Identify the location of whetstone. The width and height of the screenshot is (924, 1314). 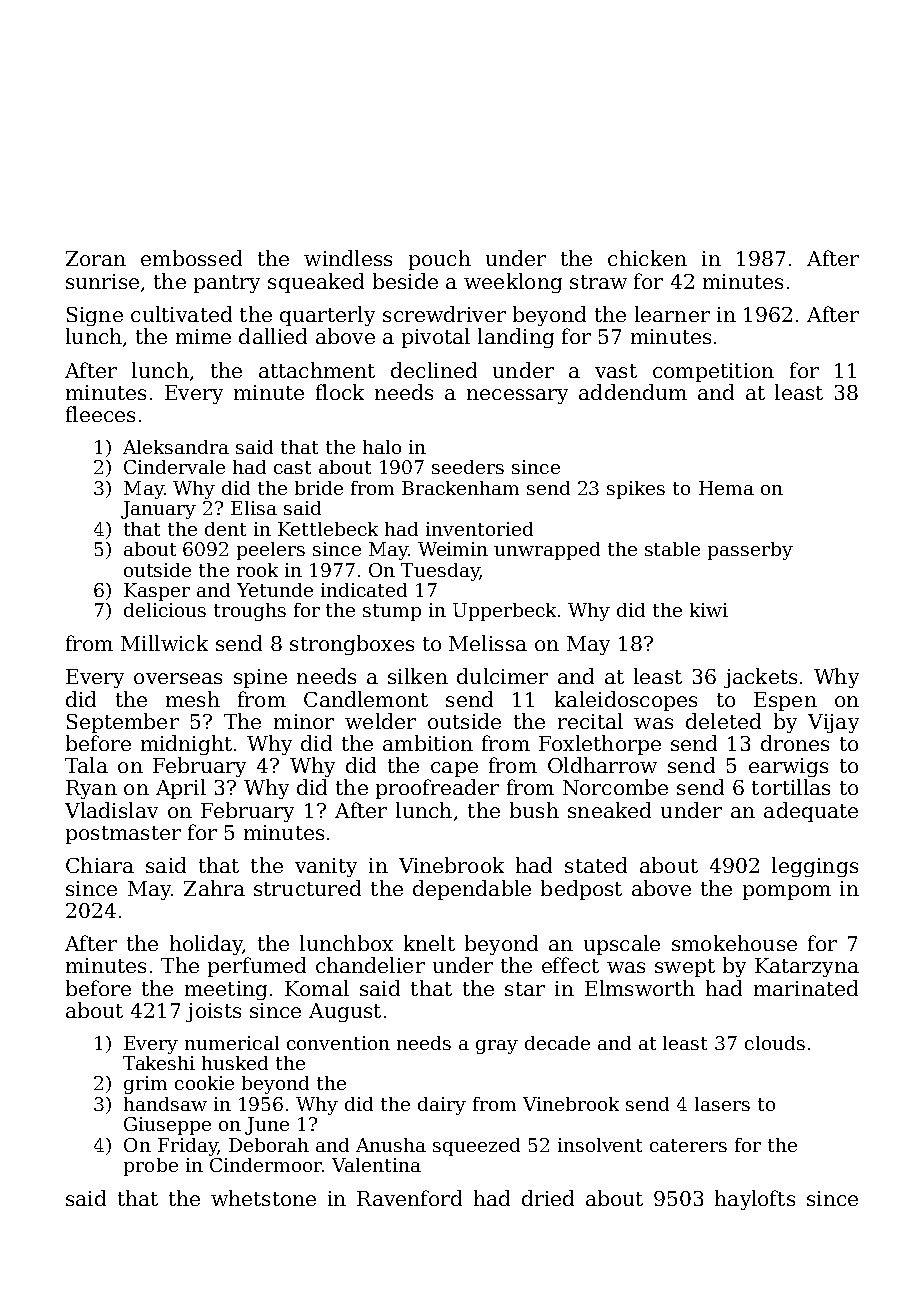
(263, 1198).
